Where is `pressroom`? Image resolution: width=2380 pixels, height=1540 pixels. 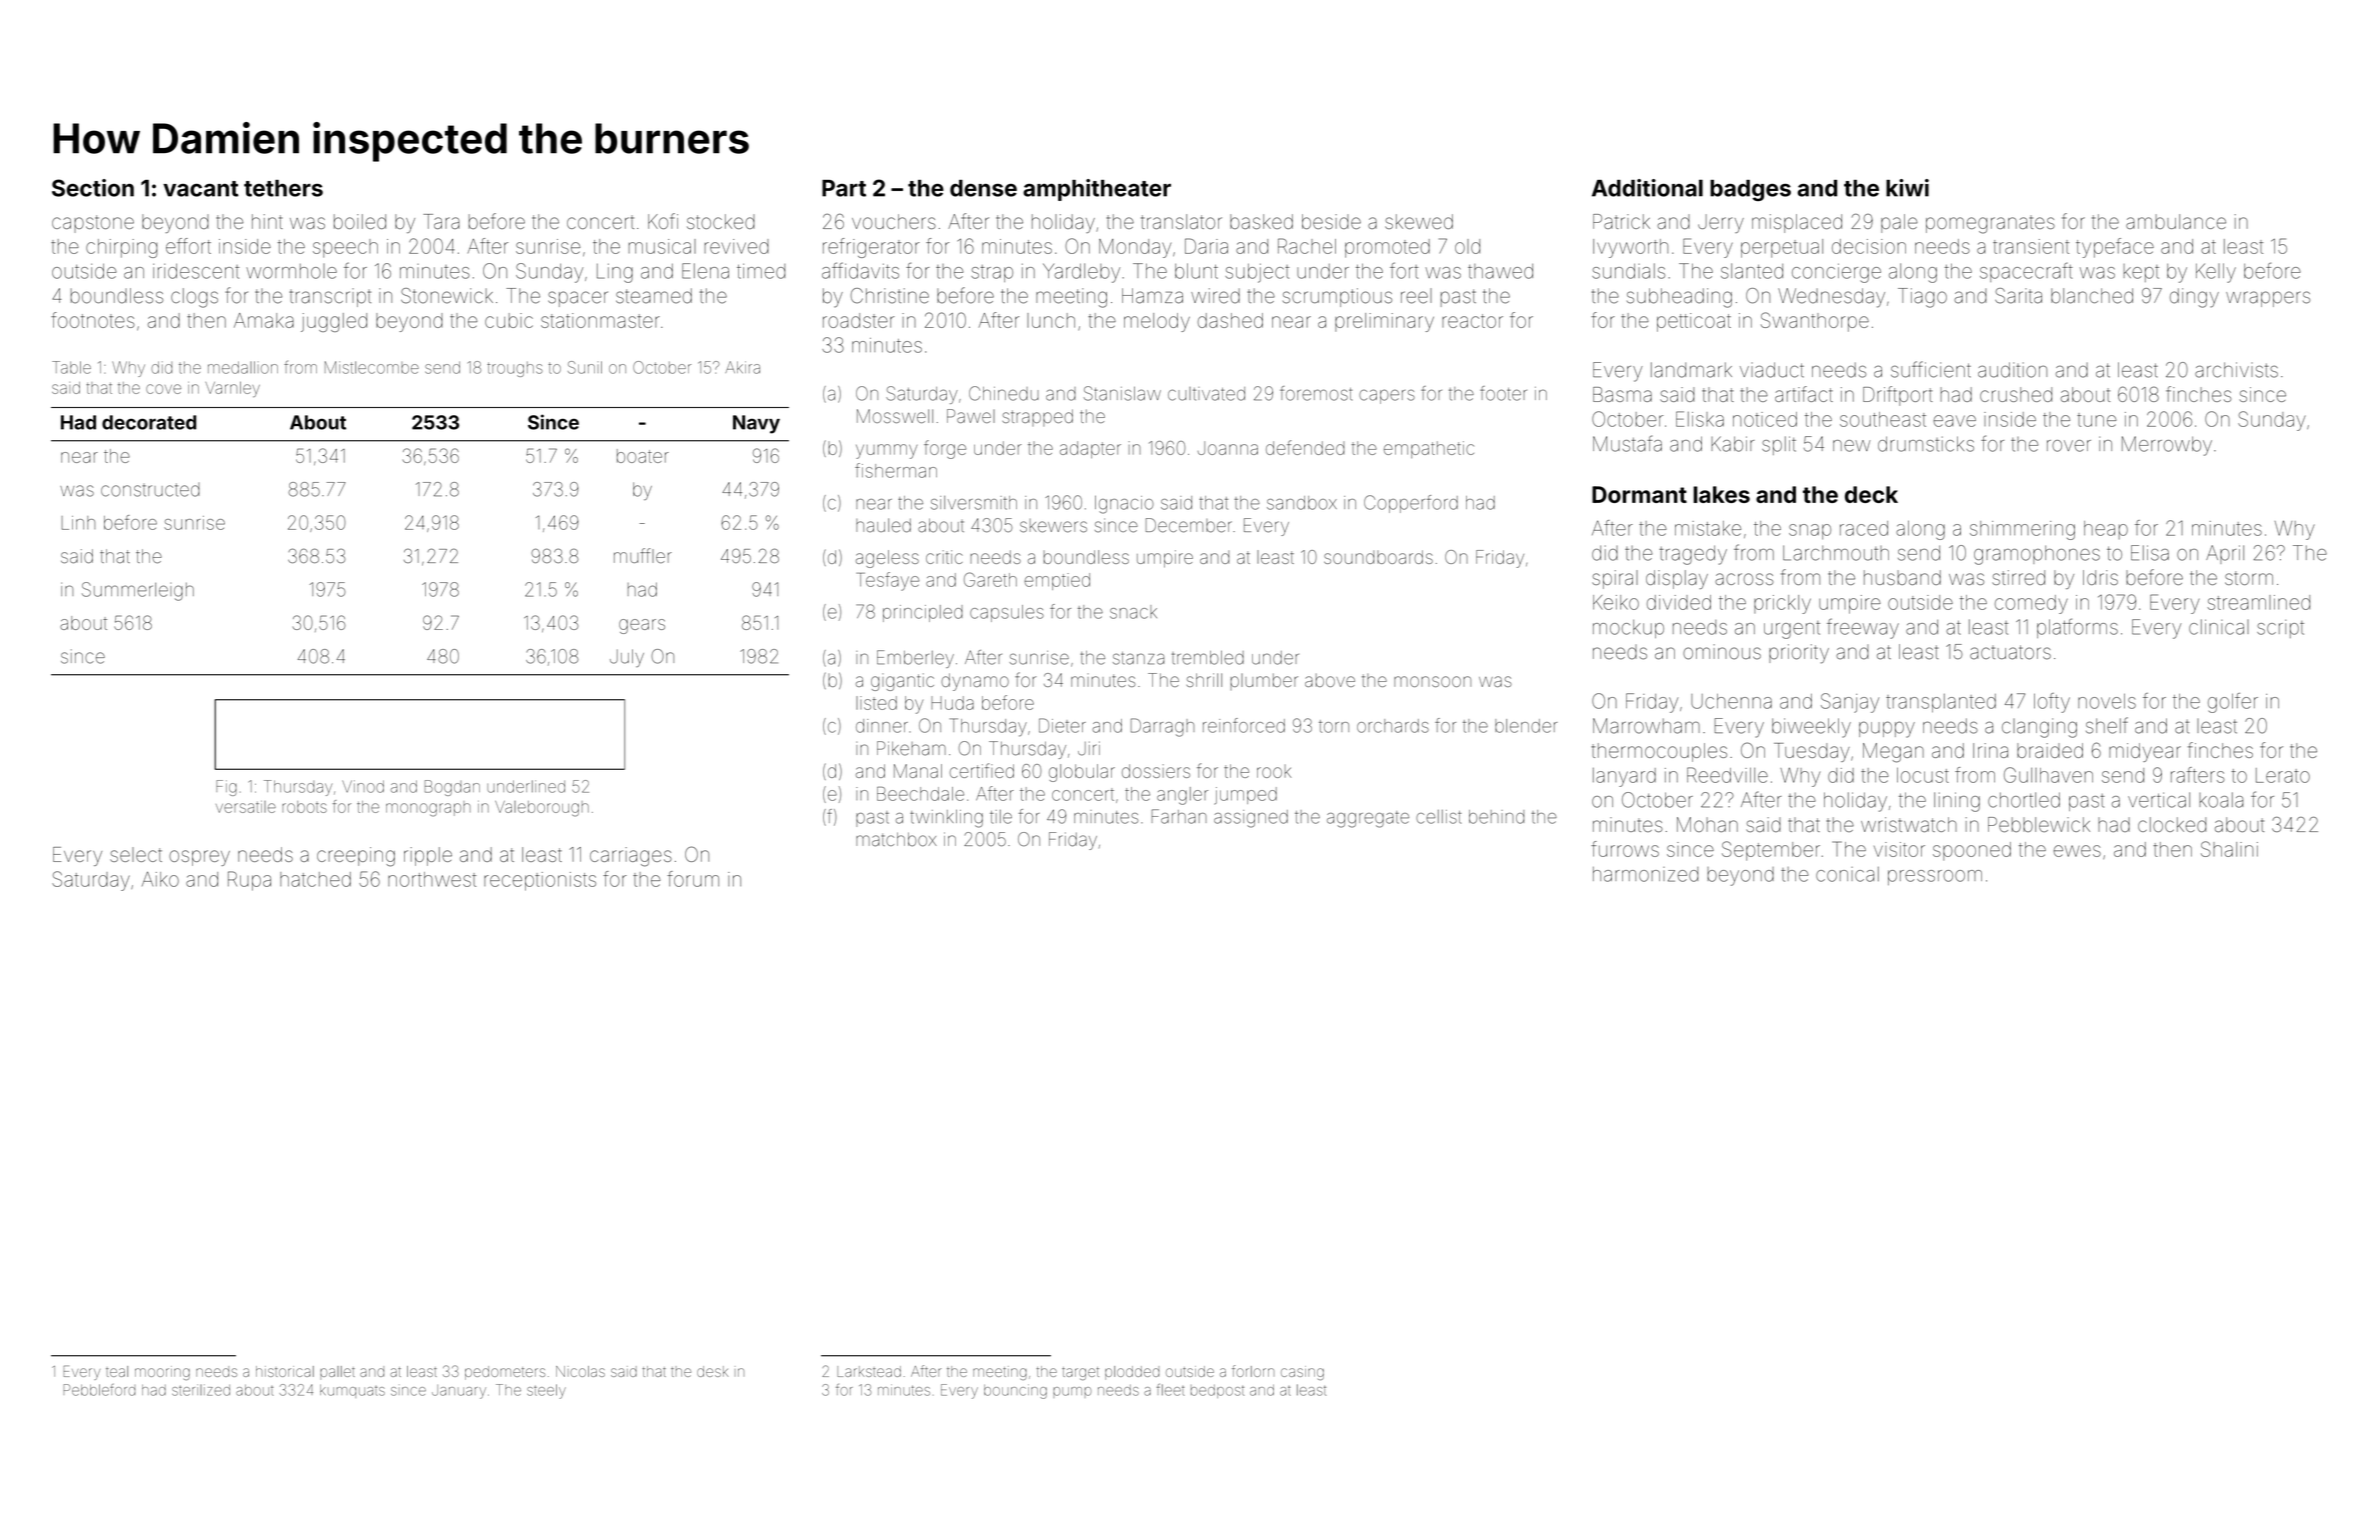 pressroom is located at coordinates (1935, 877).
